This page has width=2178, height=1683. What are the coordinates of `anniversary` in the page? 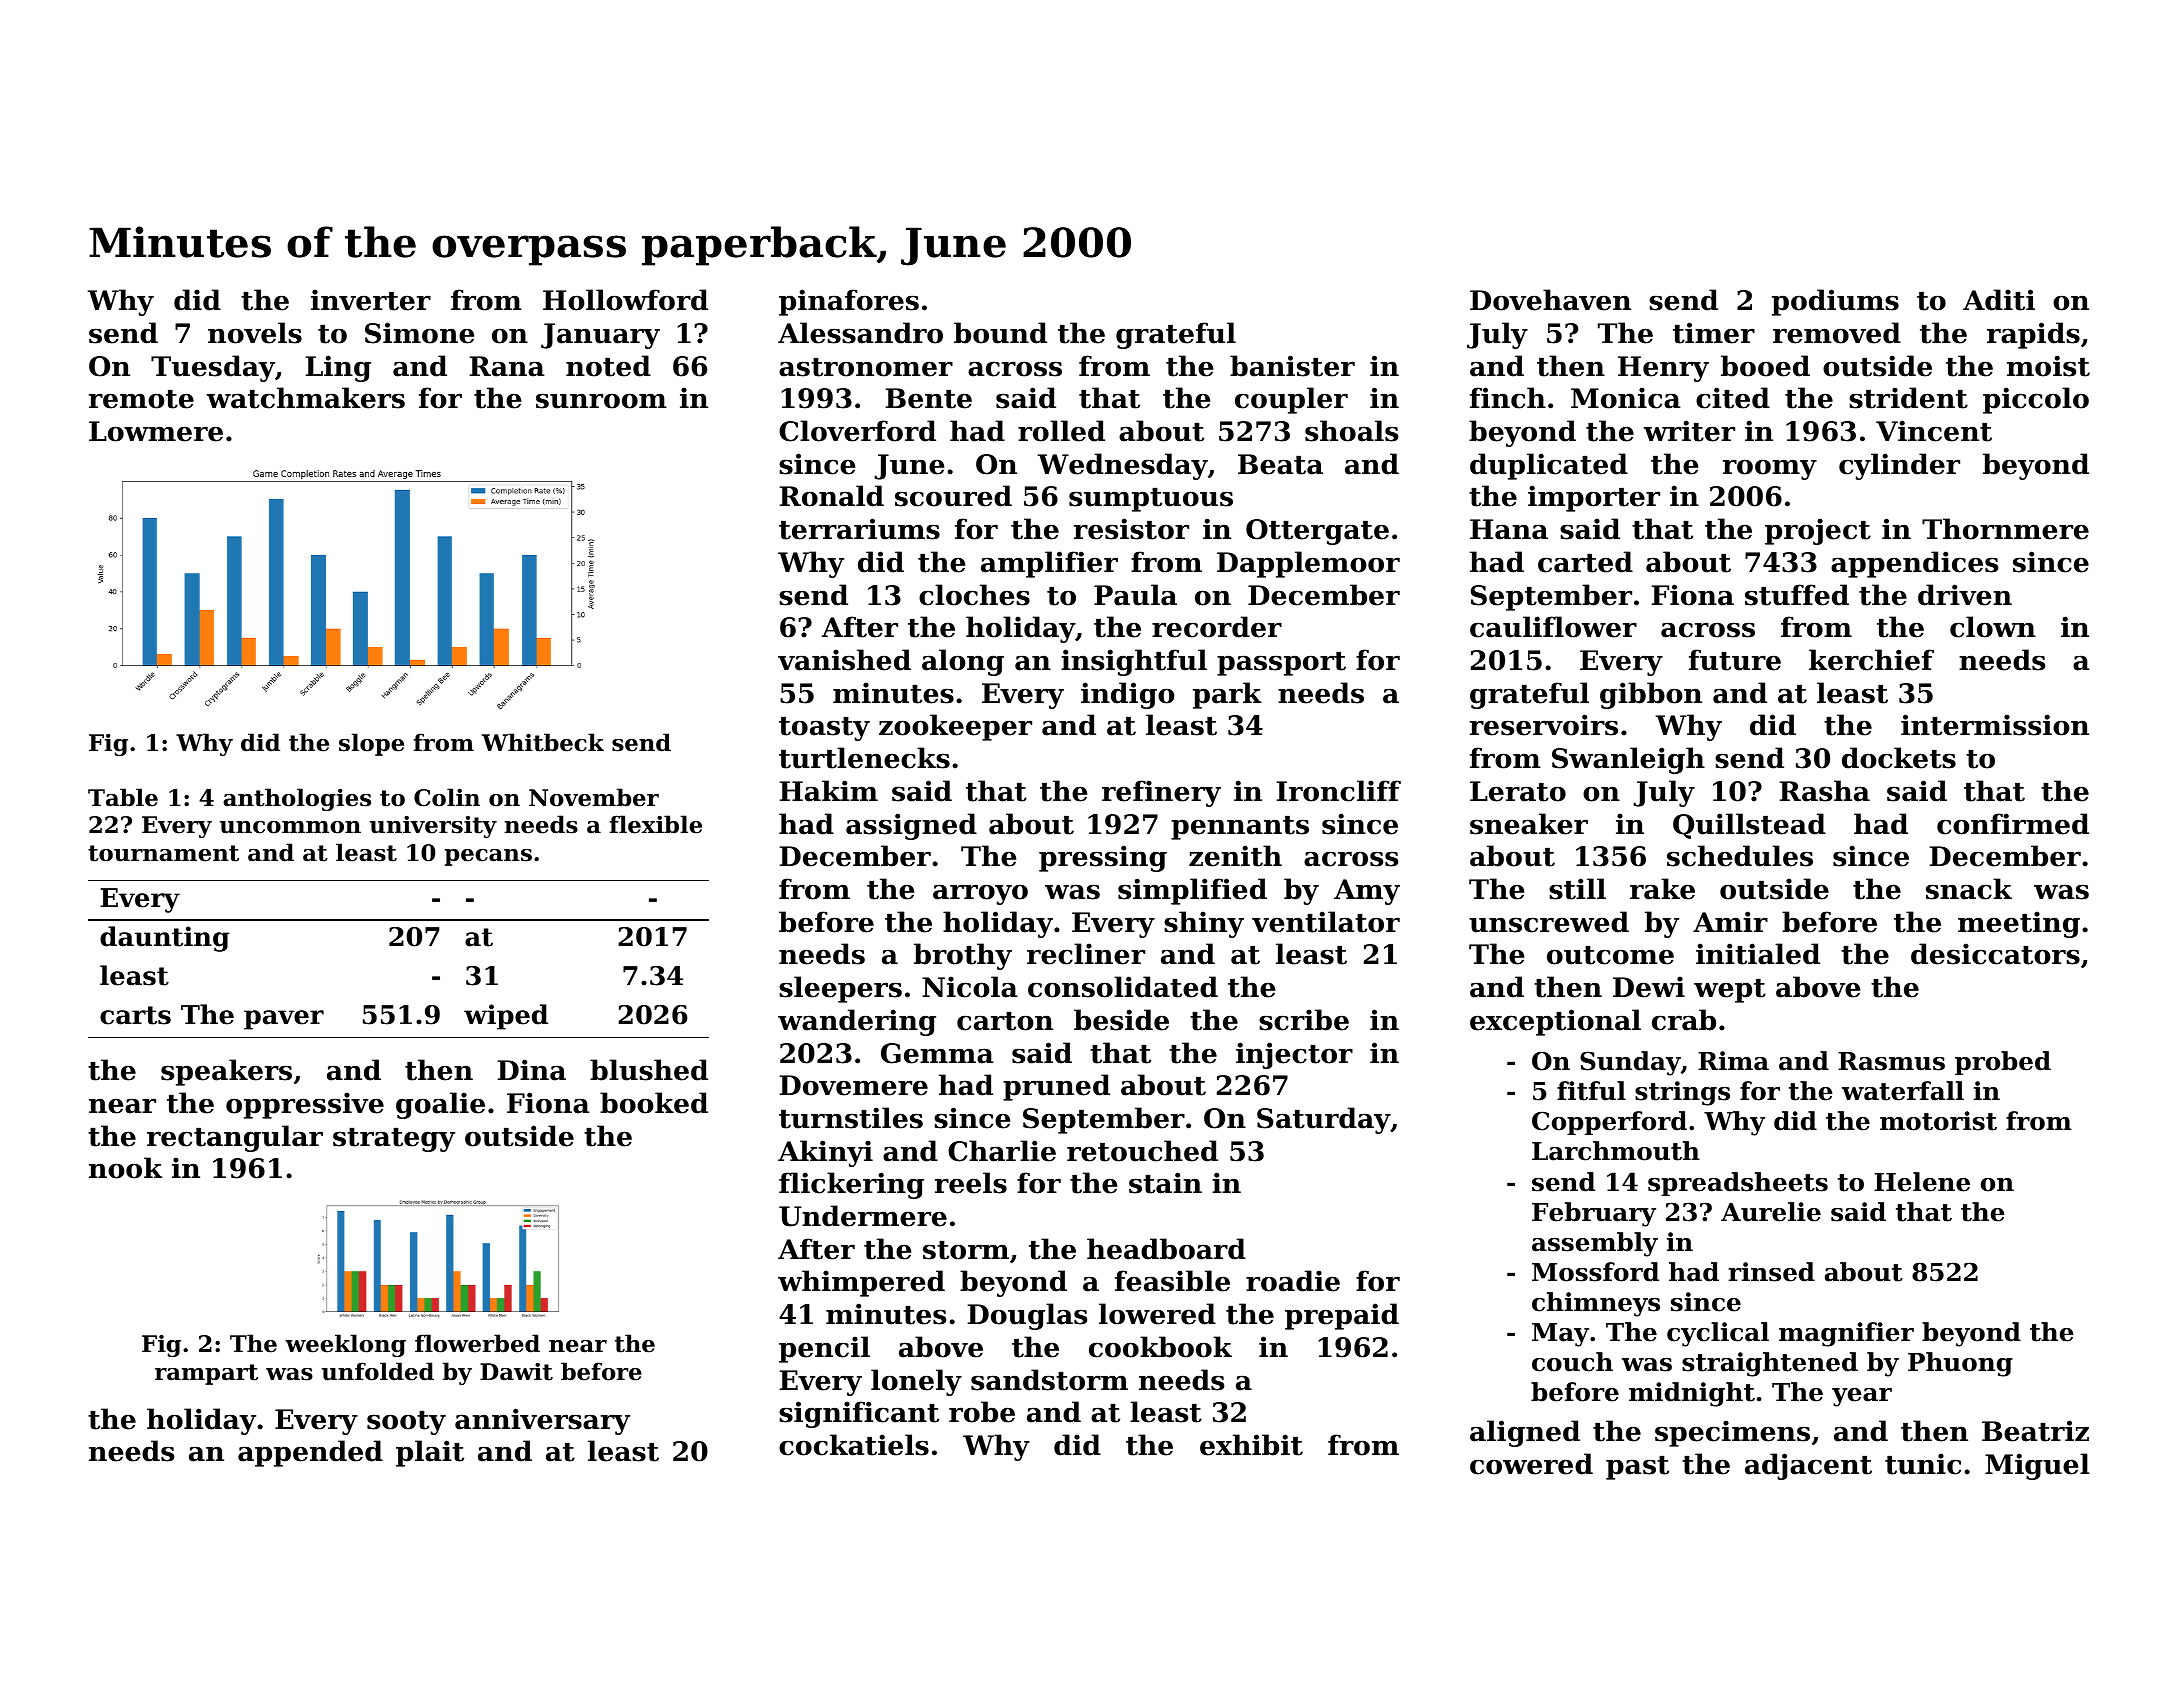 It's located at (542, 1421).
